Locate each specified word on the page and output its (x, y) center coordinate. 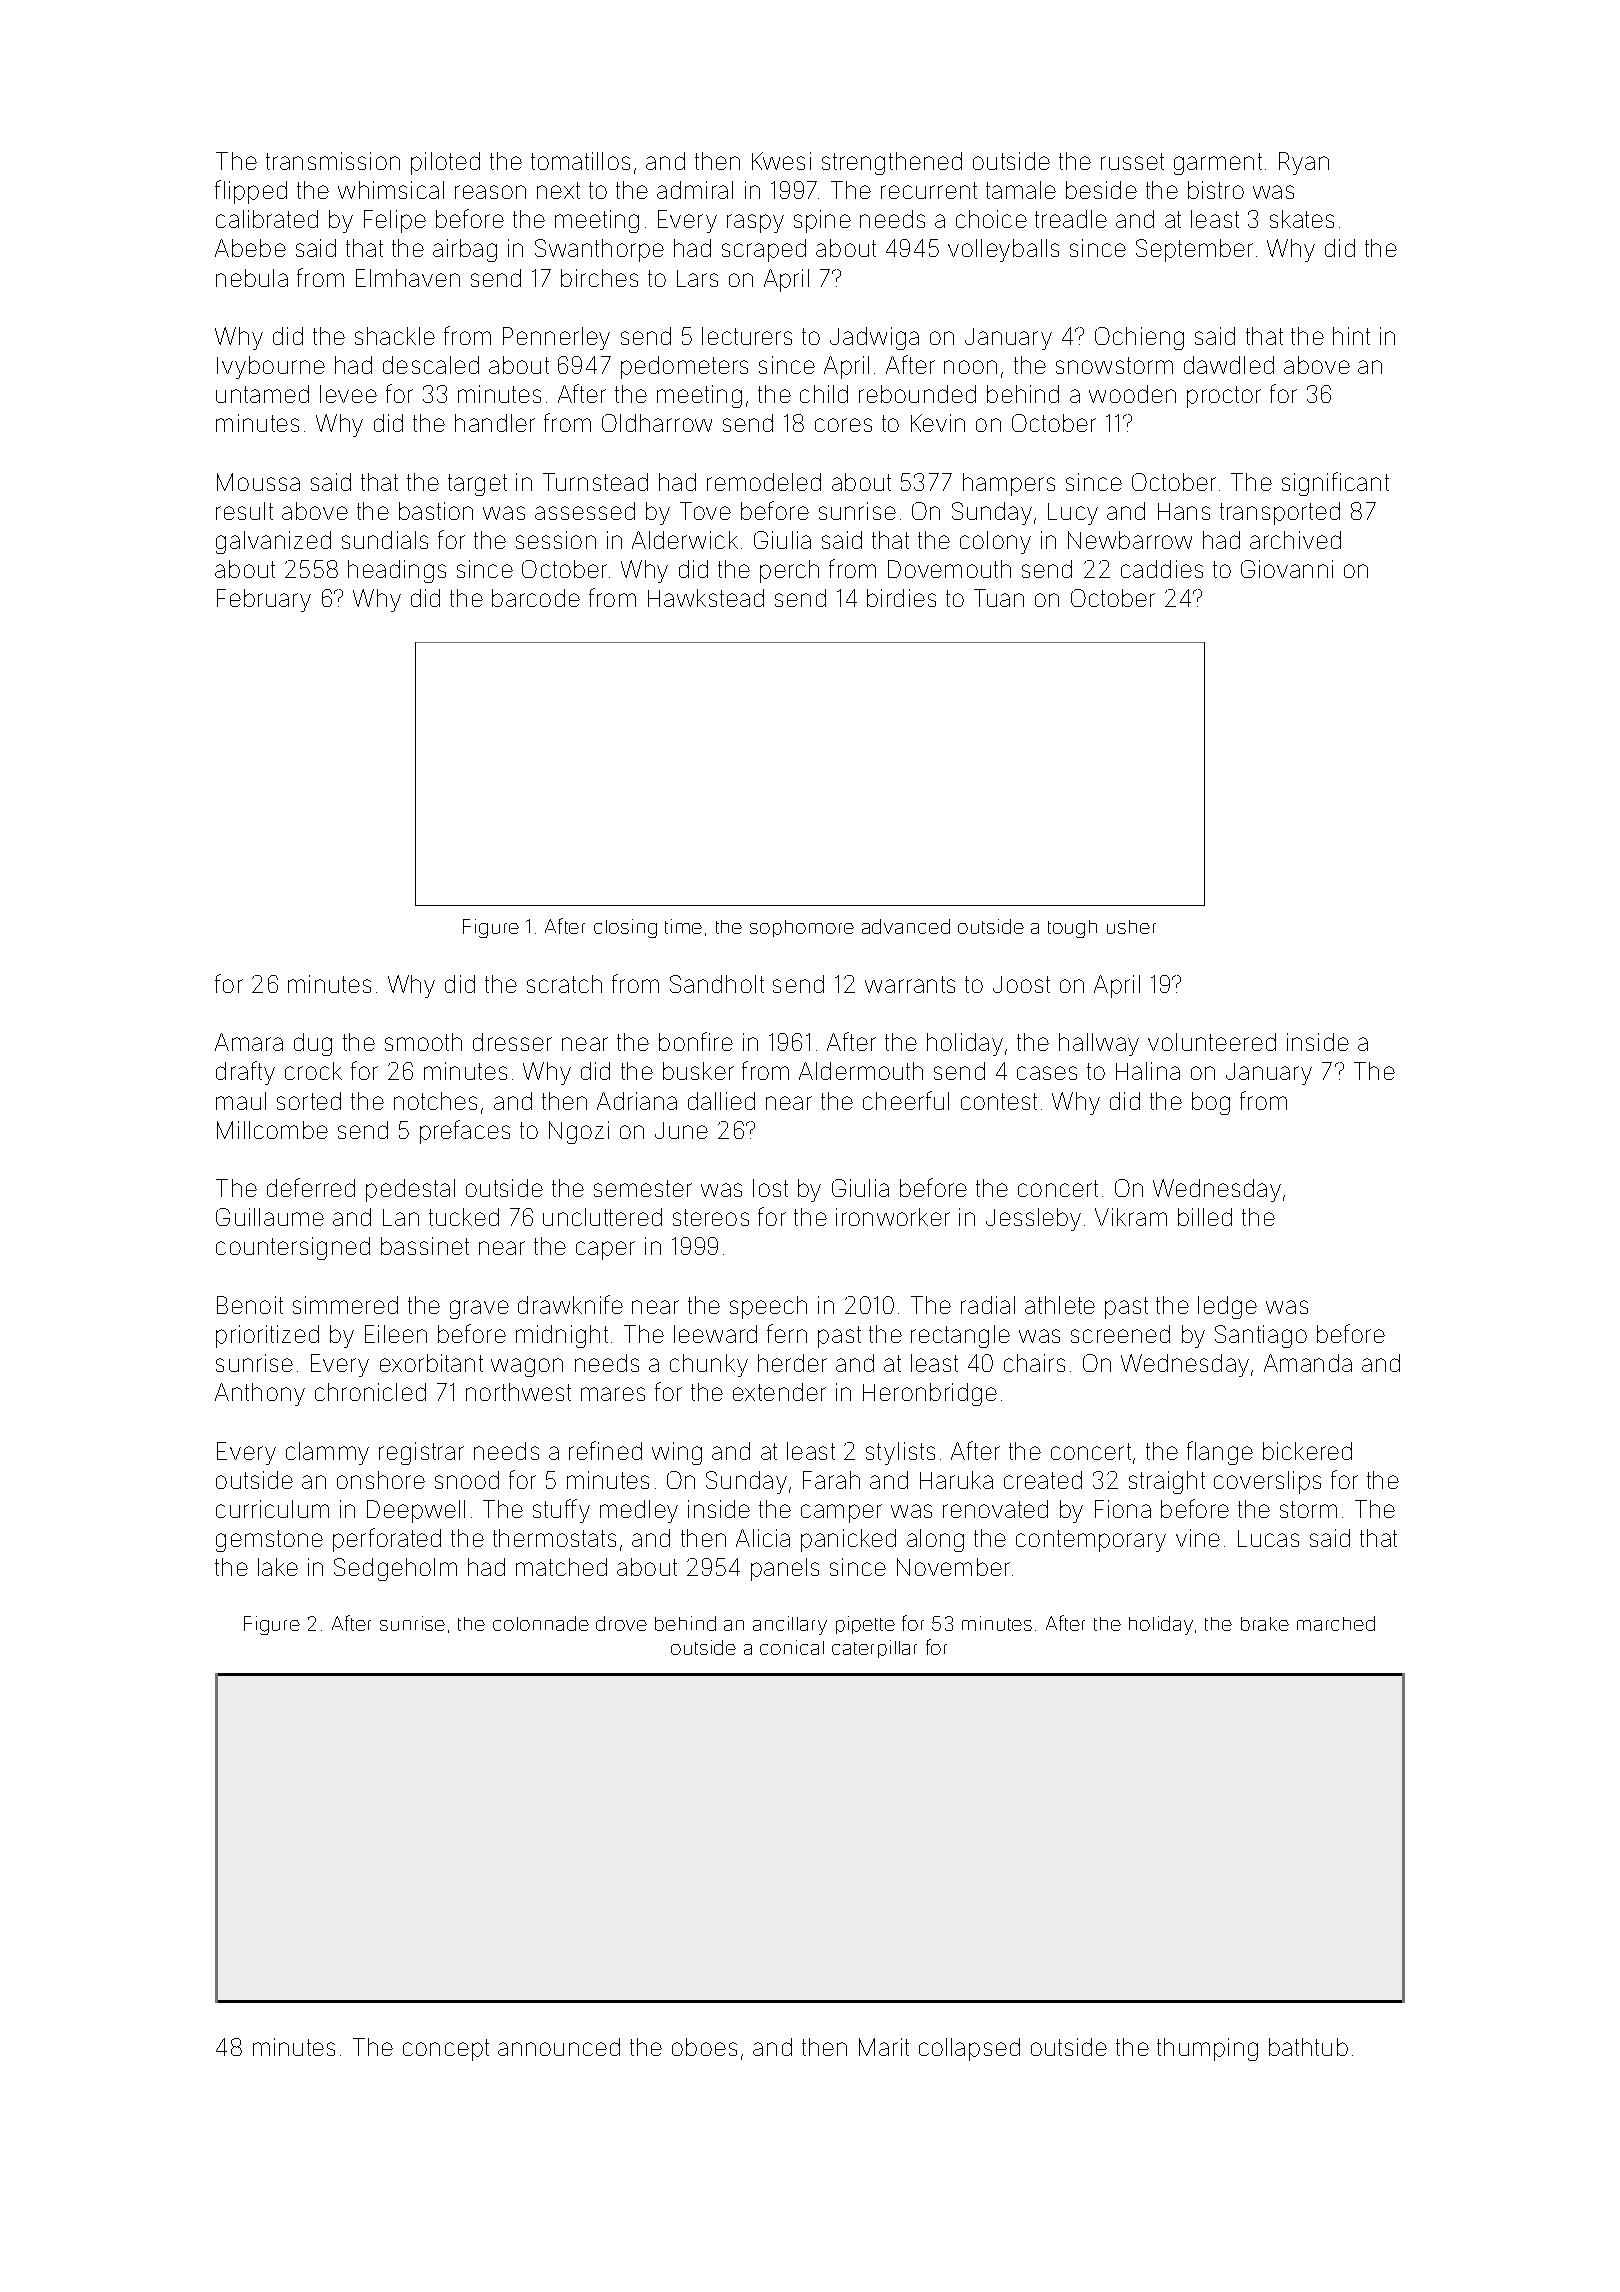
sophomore (802, 928)
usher (1131, 927)
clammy (327, 1453)
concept (446, 2050)
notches (435, 1101)
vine (1198, 1538)
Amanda (1308, 1363)
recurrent (929, 190)
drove (621, 1623)
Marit (884, 2047)
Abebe (250, 248)
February (264, 600)
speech (768, 1307)
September (1194, 250)
